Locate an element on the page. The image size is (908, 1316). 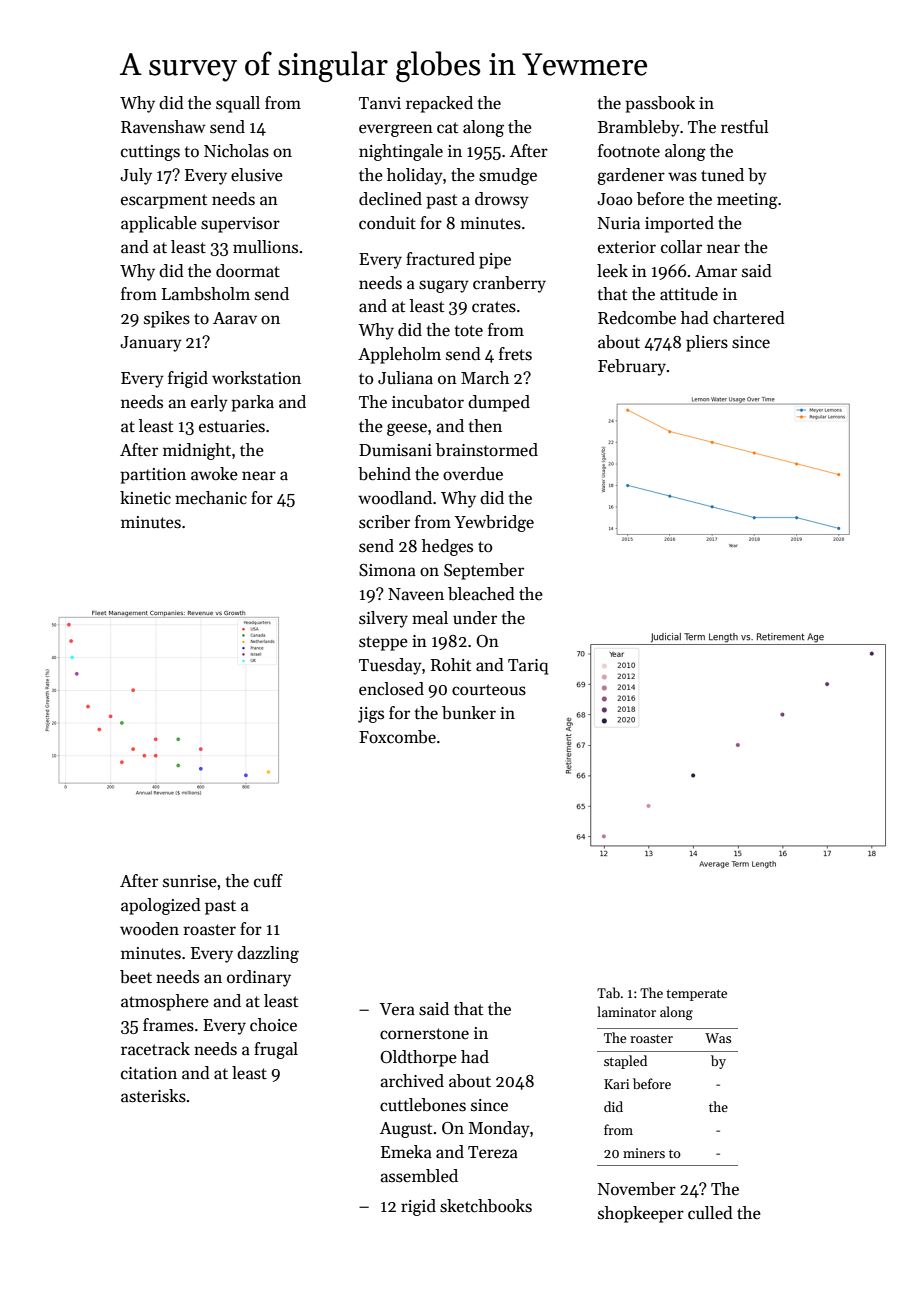
kinetic is located at coordinates (145, 498).
